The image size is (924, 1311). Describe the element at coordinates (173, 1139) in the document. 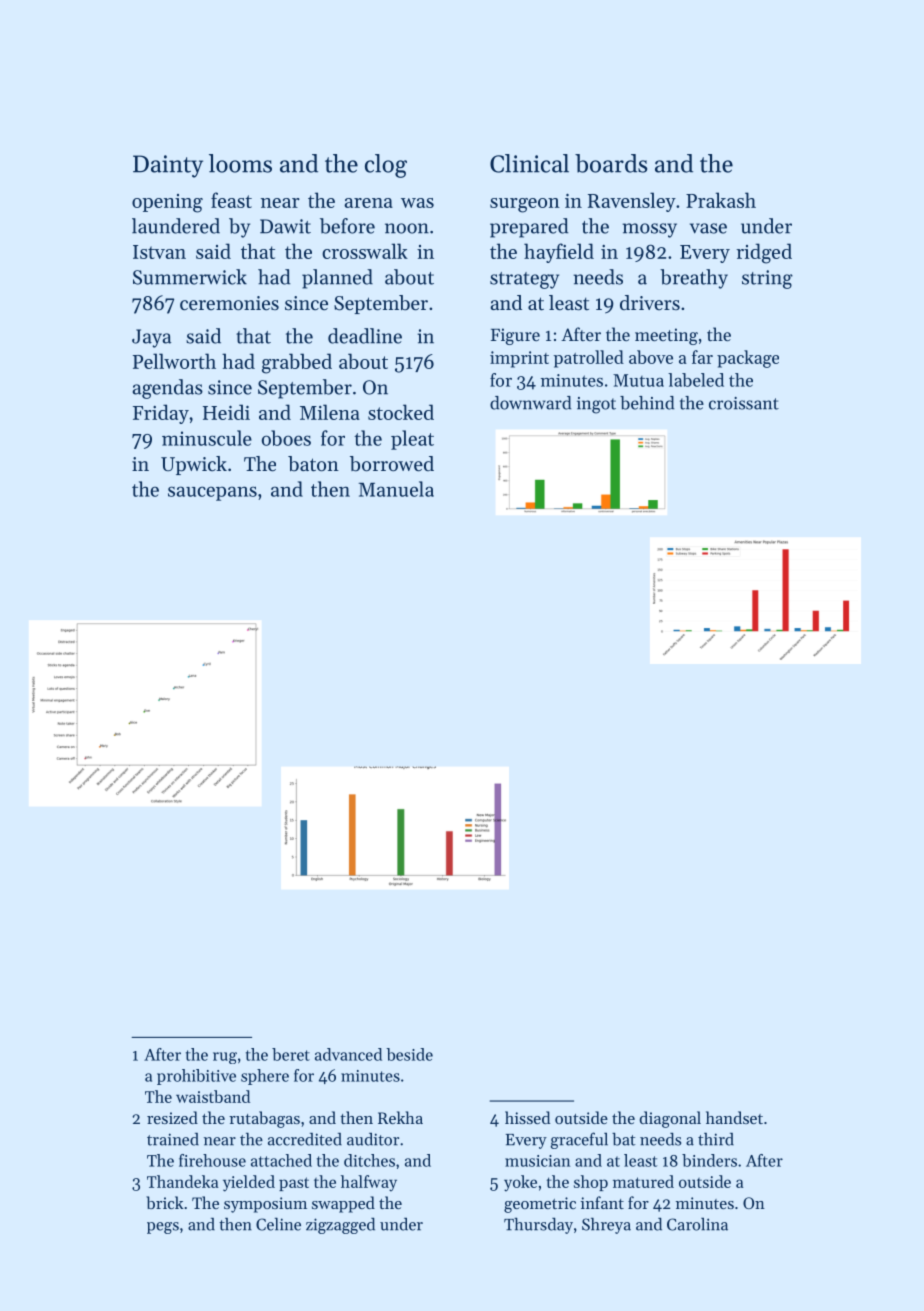

I see `trained` at that location.
